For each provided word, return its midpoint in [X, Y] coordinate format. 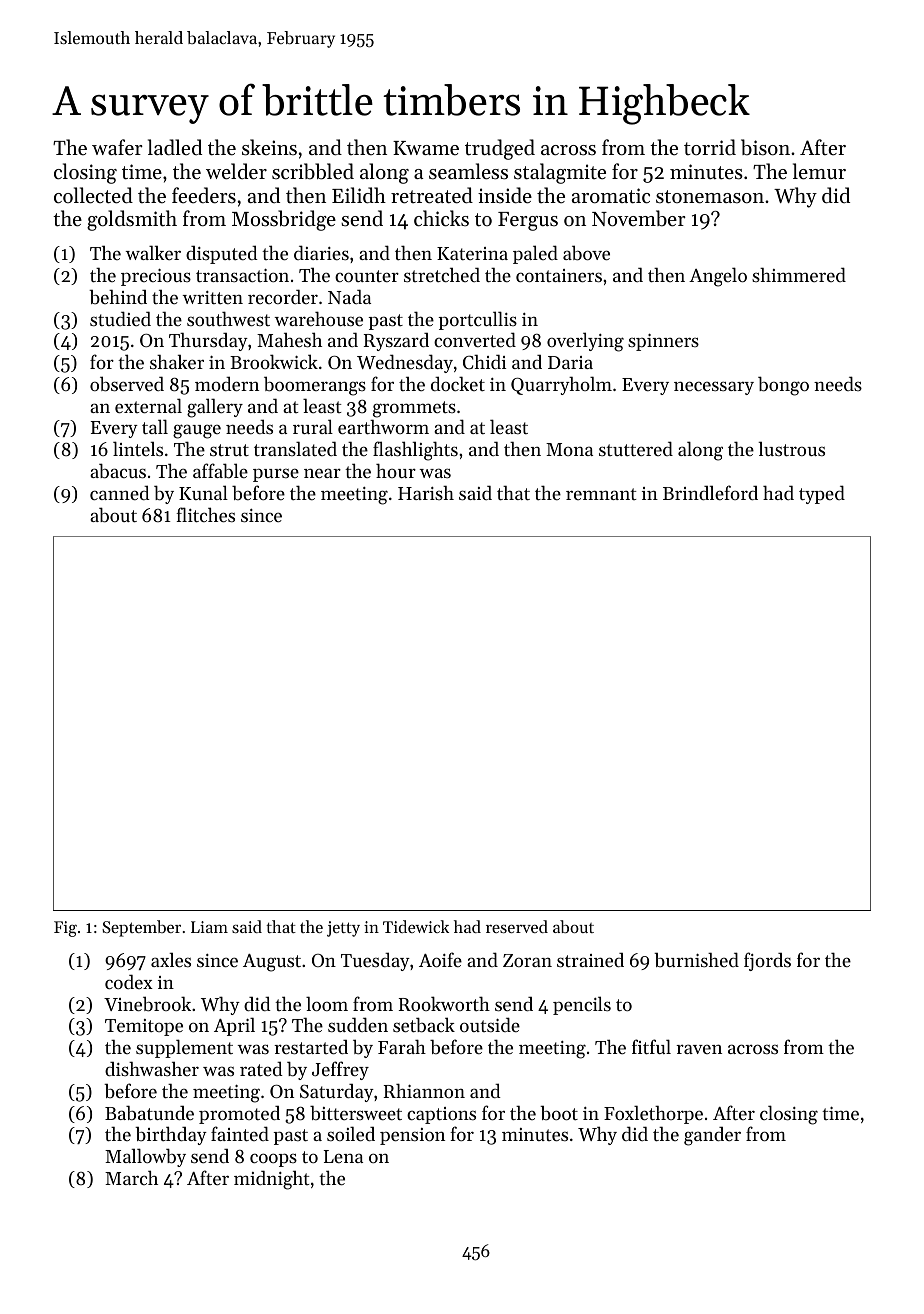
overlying [585, 342]
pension [412, 1136]
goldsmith [132, 220]
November [639, 218]
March [131, 1177]
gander [712, 1136]
